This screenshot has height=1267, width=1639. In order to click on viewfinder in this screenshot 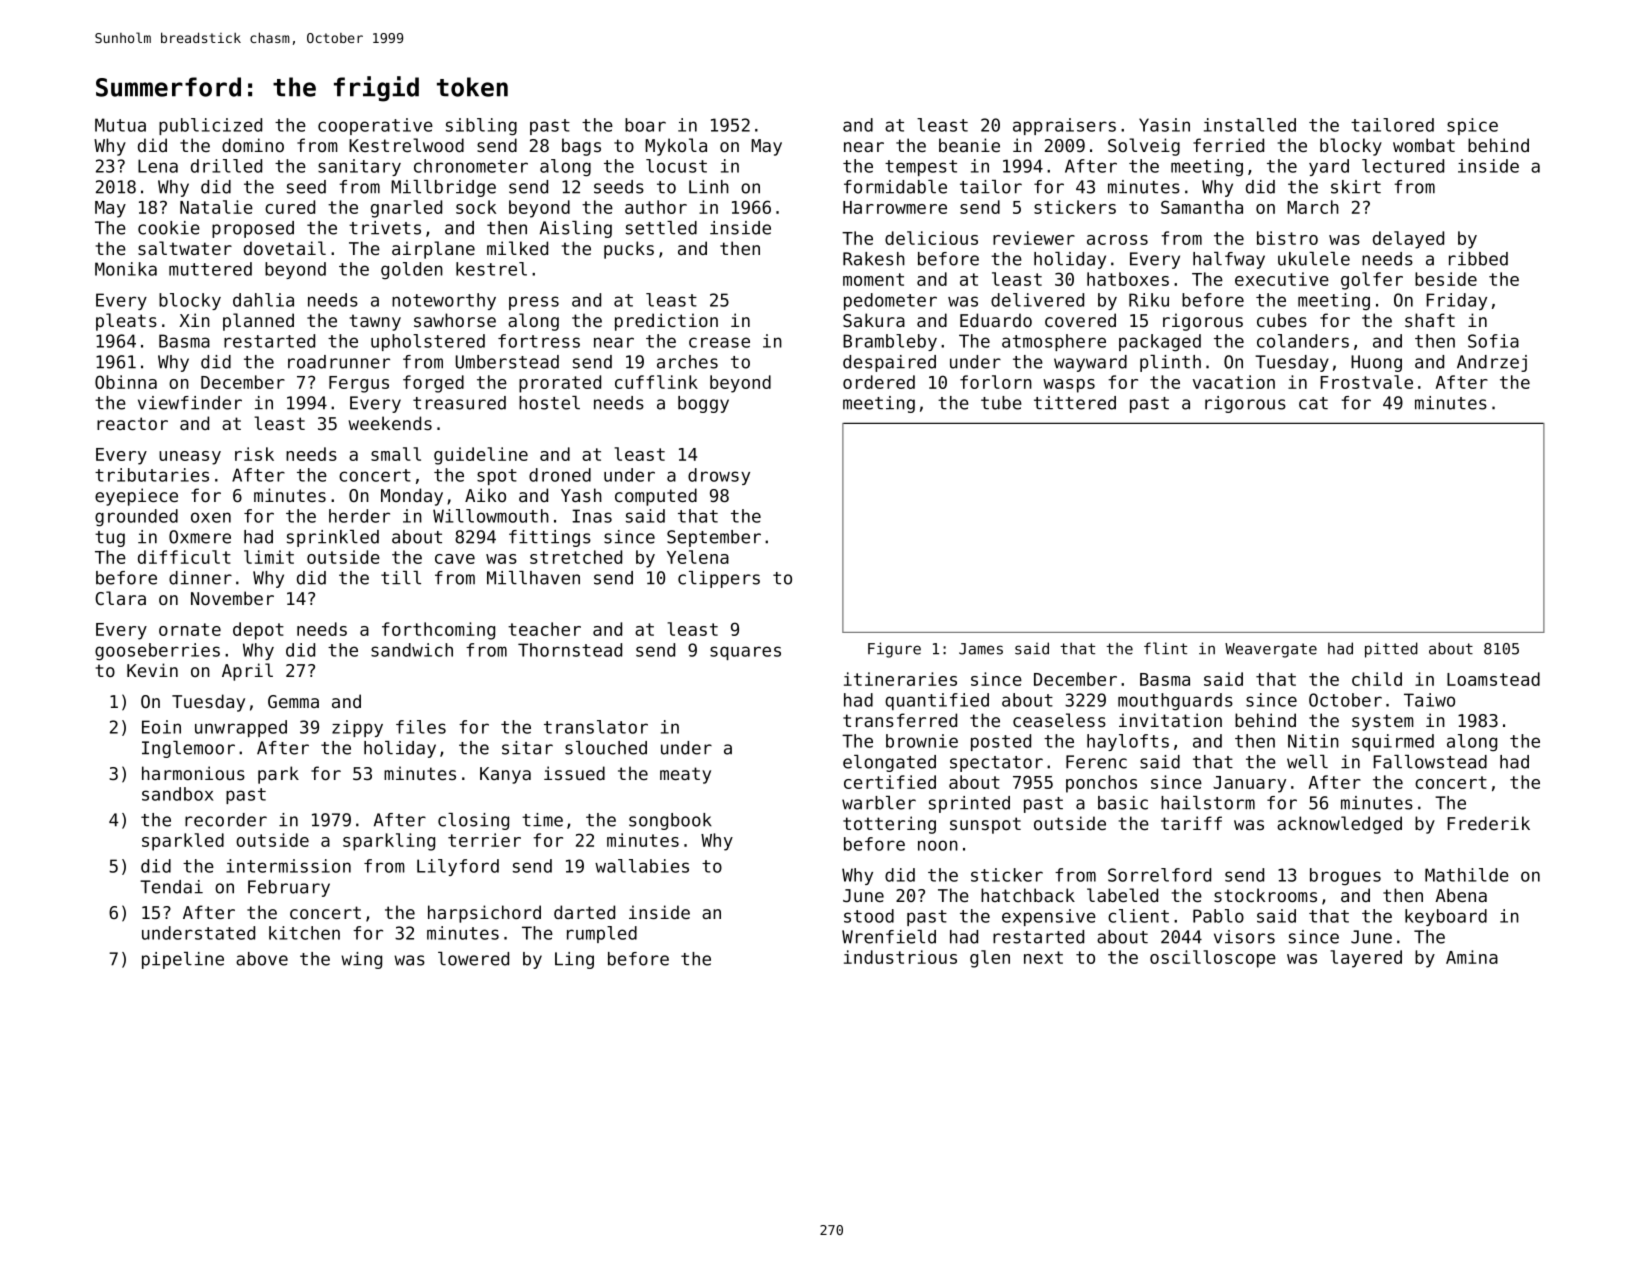, I will do `click(190, 403)`.
